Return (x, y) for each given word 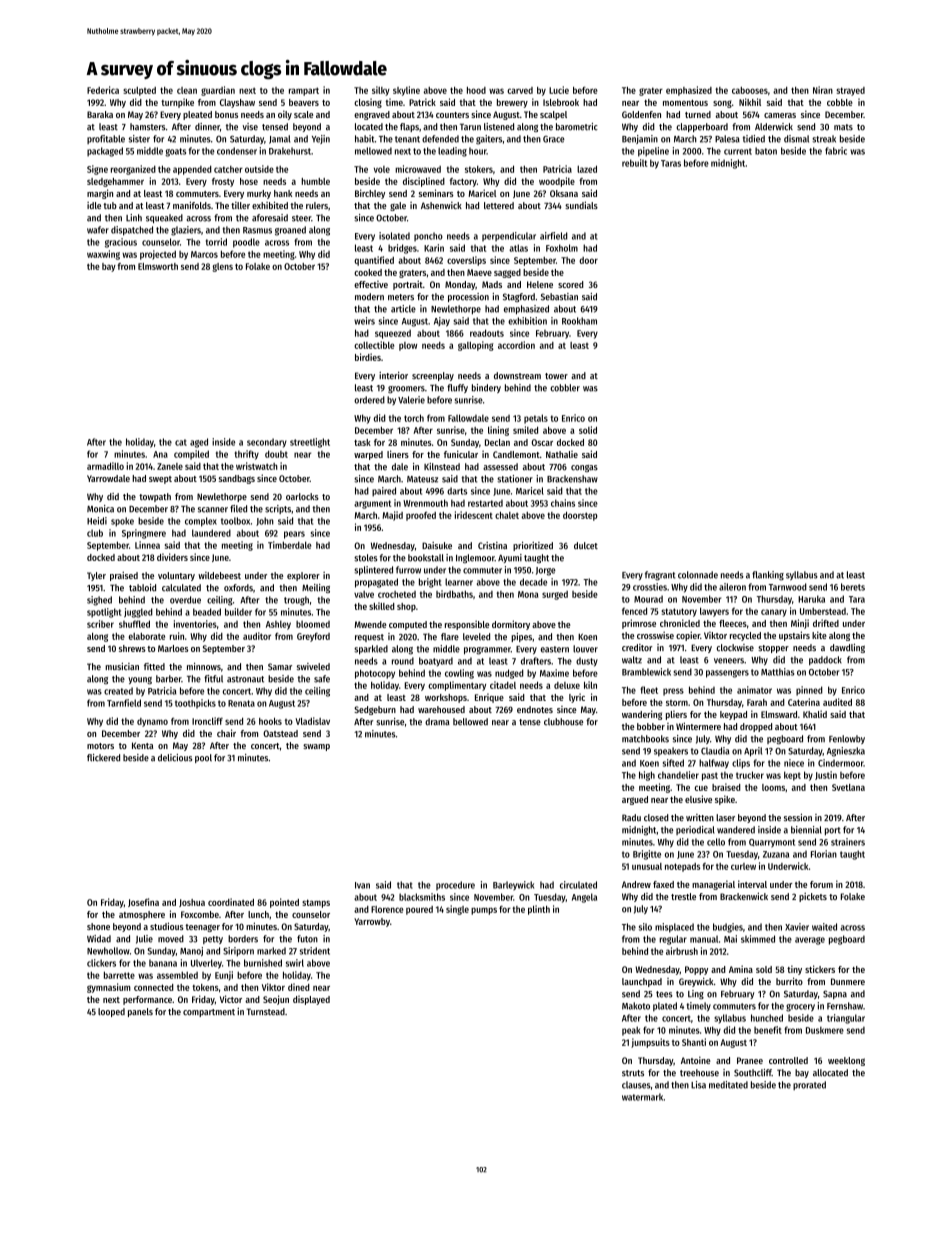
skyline (406, 91)
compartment (209, 1013)
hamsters (148, 127)
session (798, 817)
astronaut (245, 679)
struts (633, 1073)
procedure (455, 885)
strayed (850, 91)
